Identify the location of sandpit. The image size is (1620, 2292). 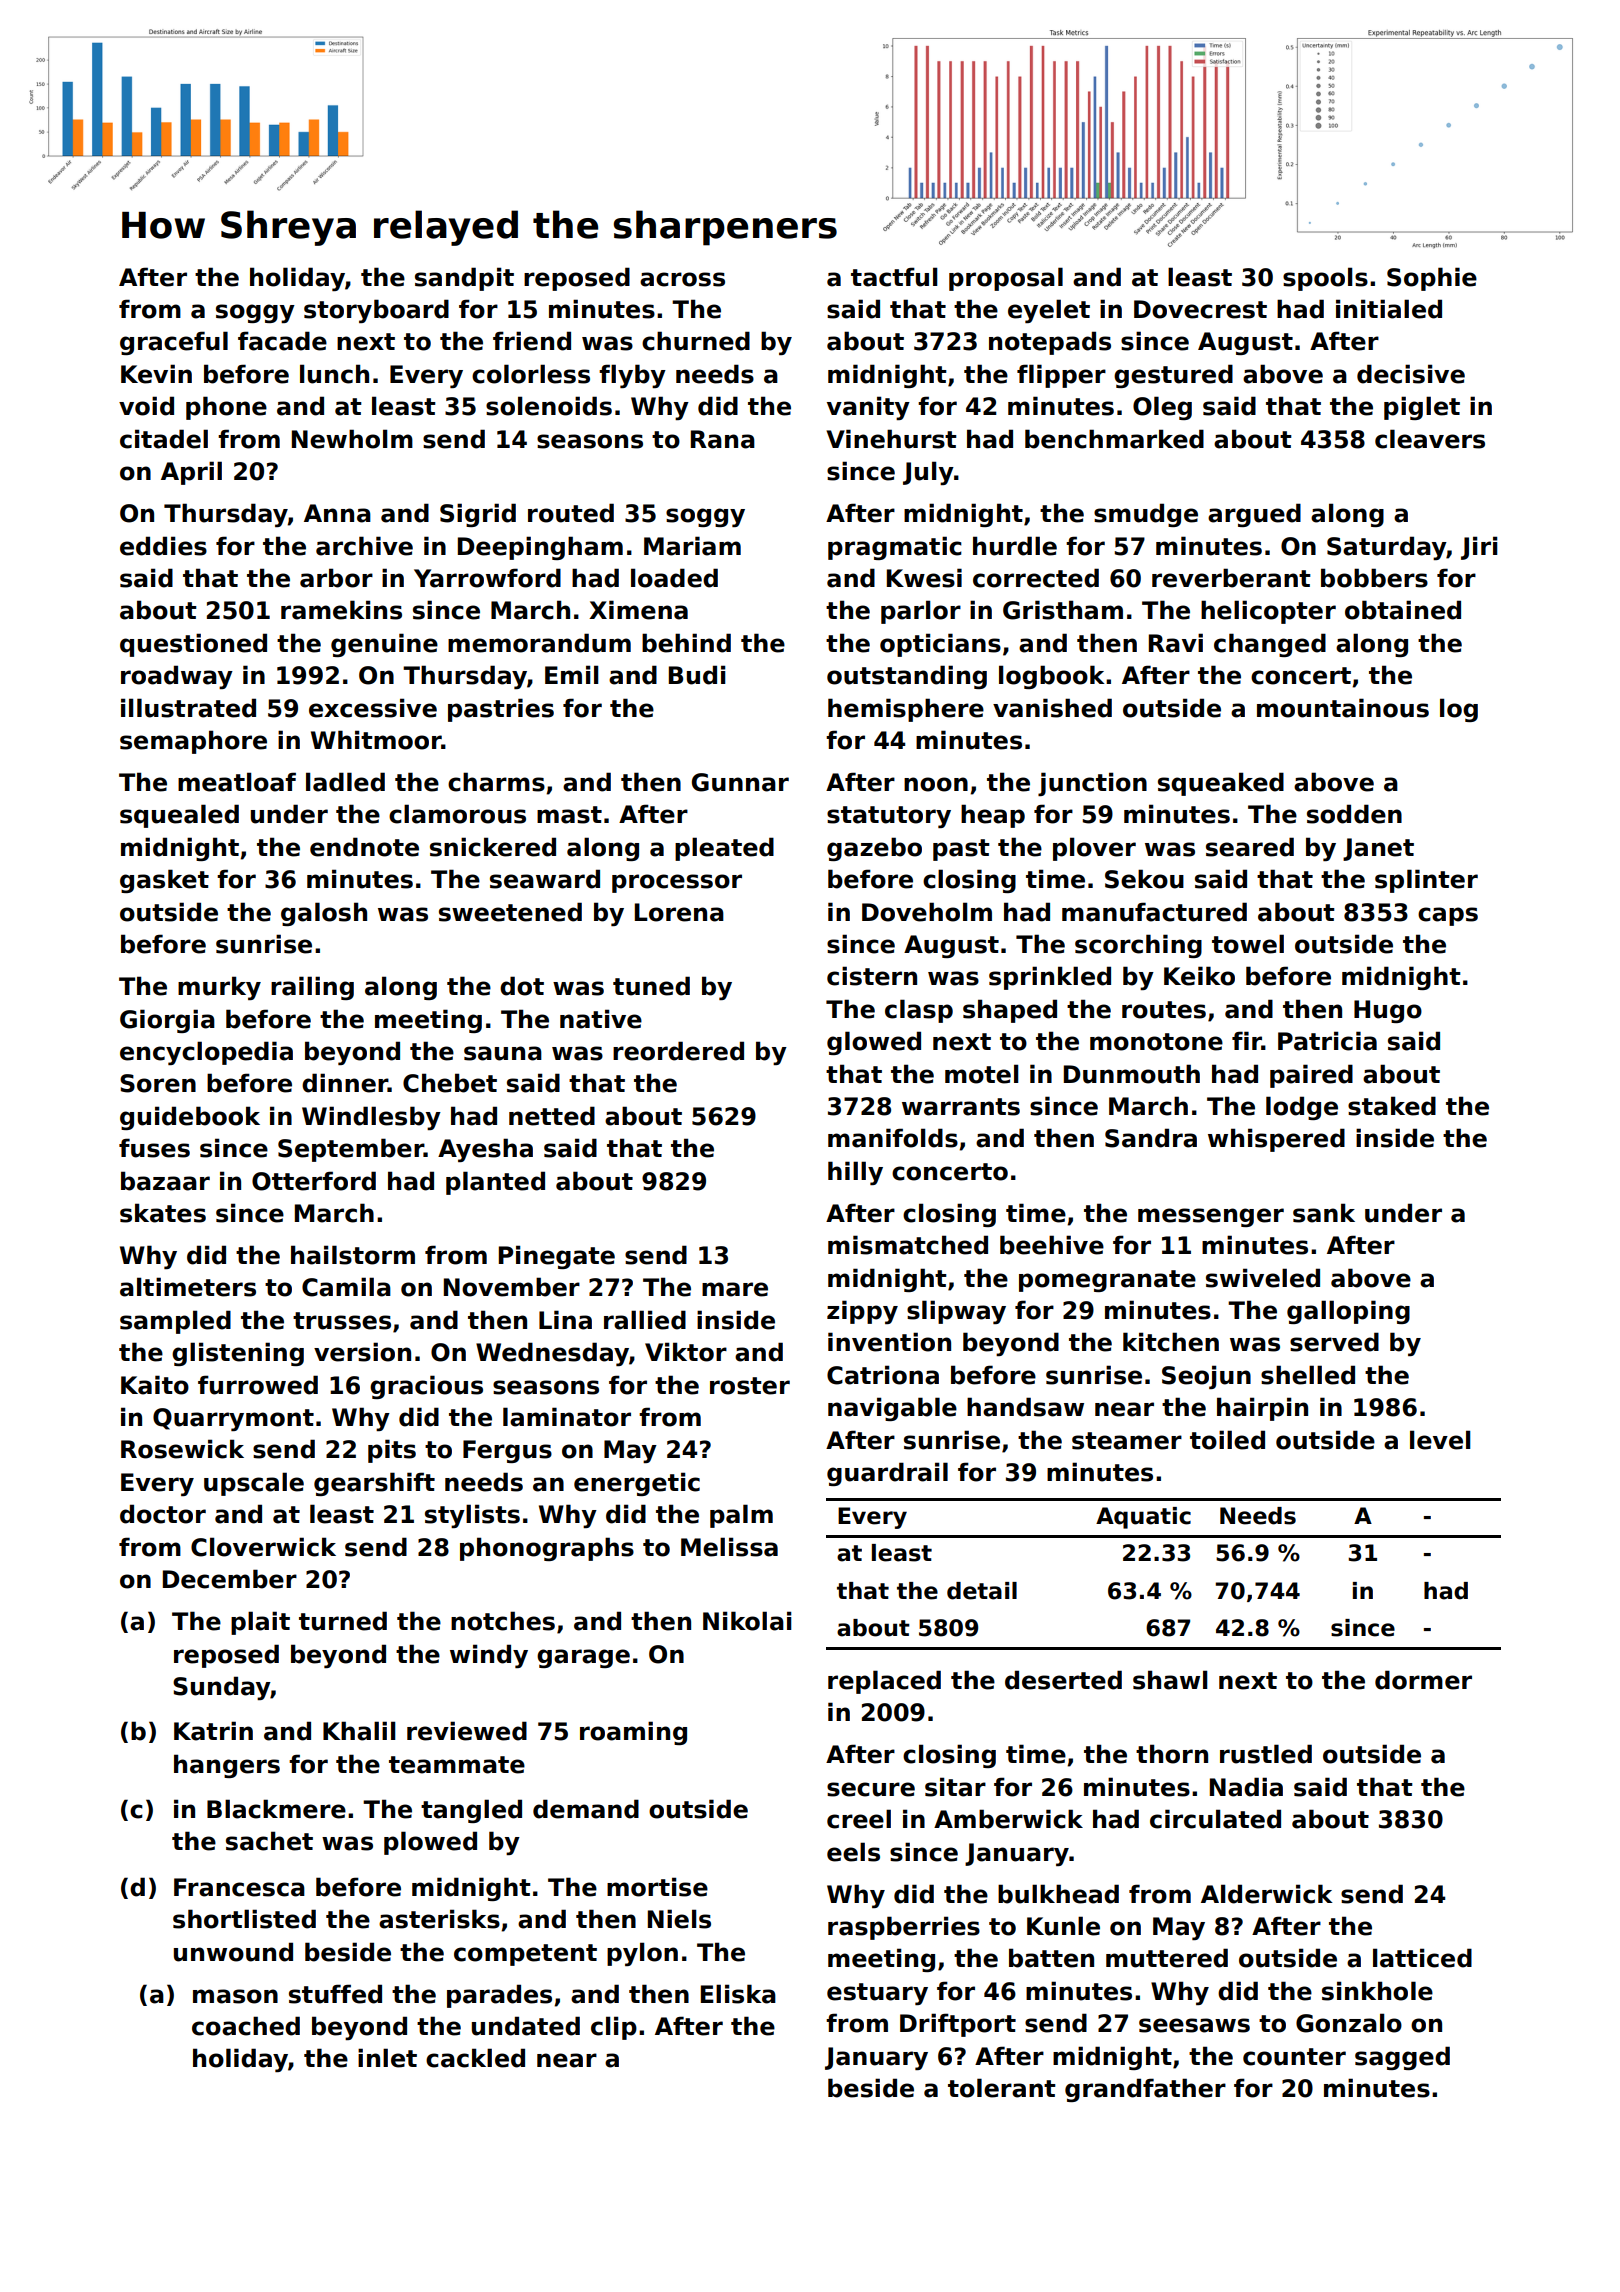
(464, 279).
